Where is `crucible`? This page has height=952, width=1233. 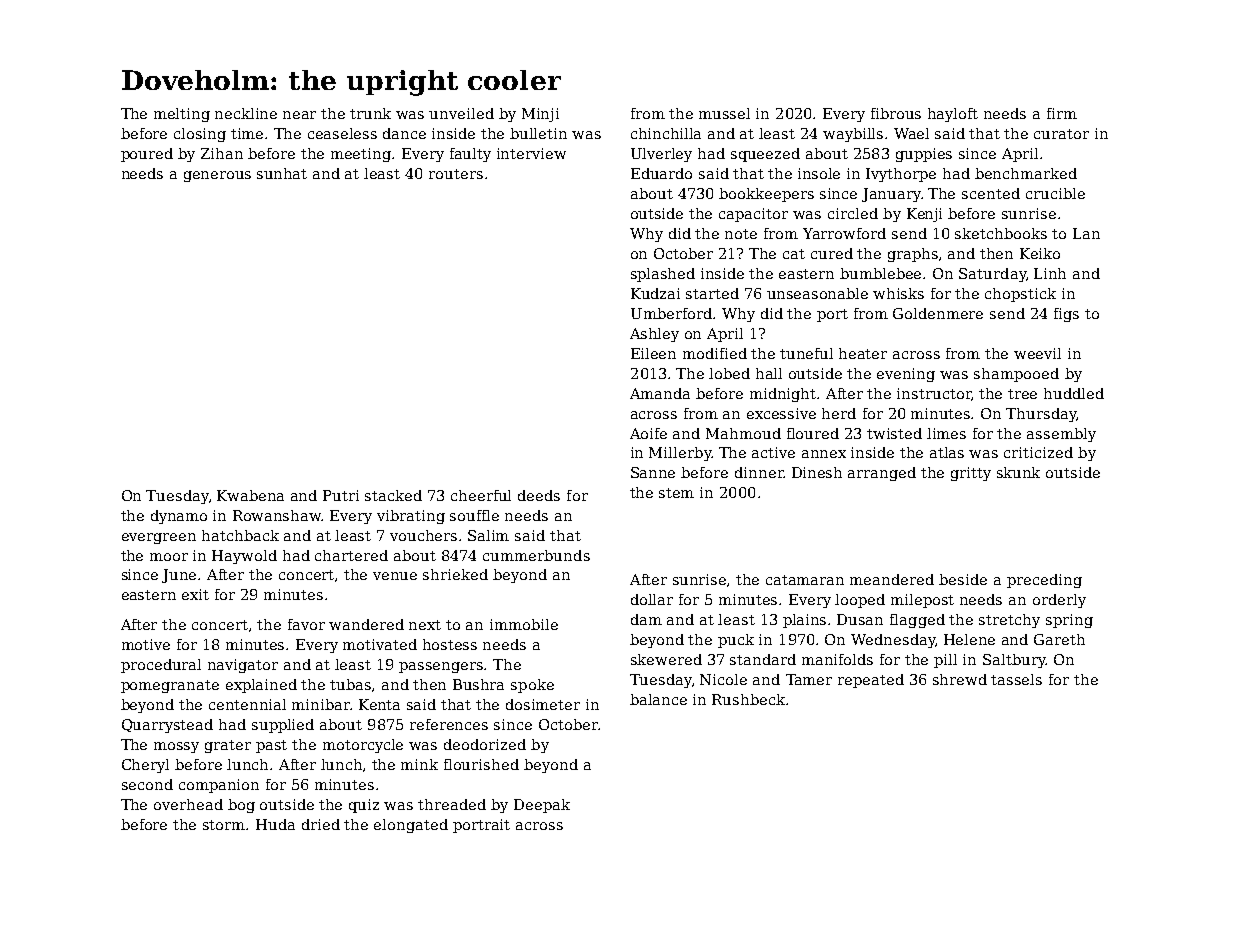 crucible is located at coordinates (1055, 193).
